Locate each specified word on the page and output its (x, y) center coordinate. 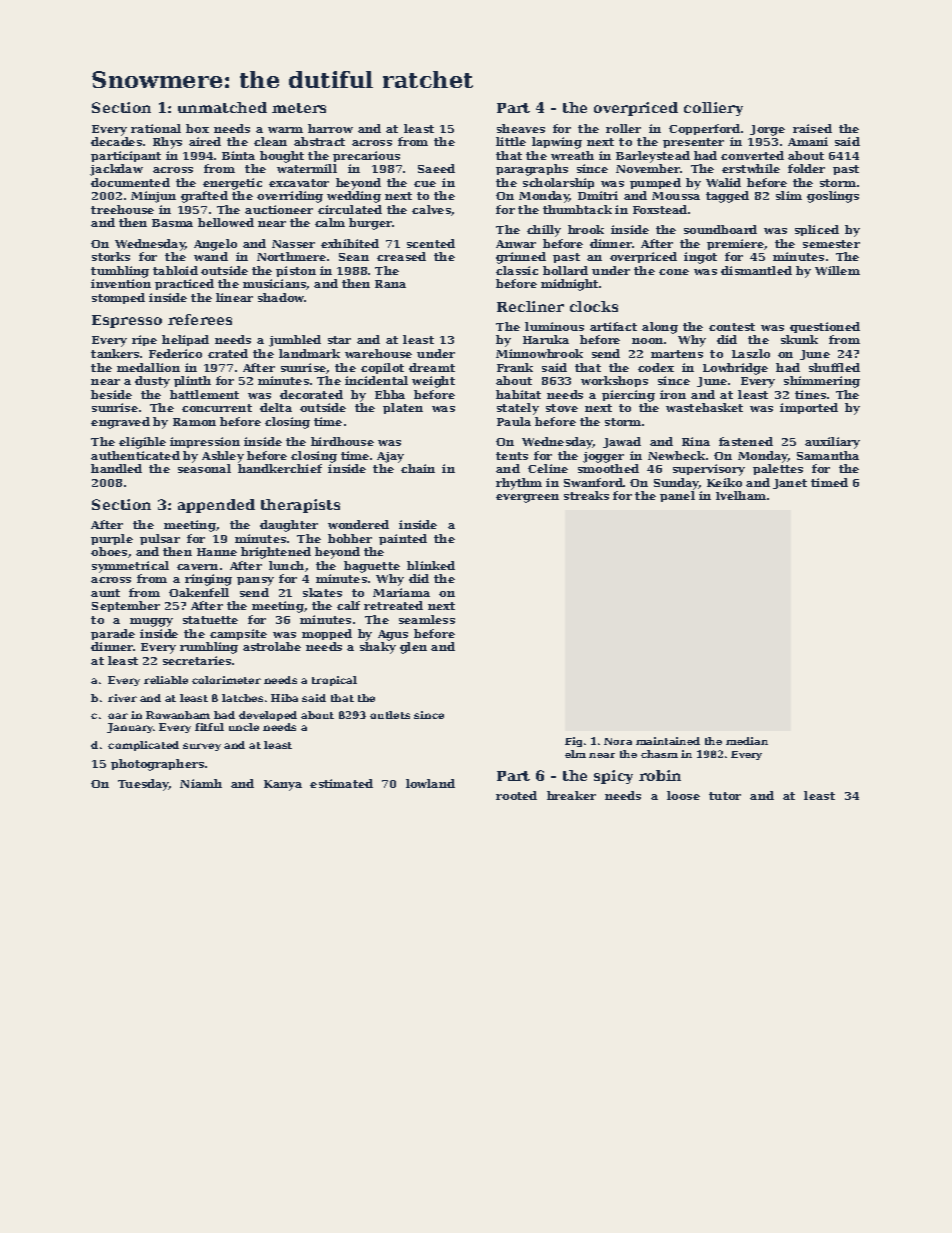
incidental (376, 380)
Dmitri (598, 195)
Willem (837, 270)
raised (812, 128)
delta (276, 407)
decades (116, 141)
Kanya (283, 785)
